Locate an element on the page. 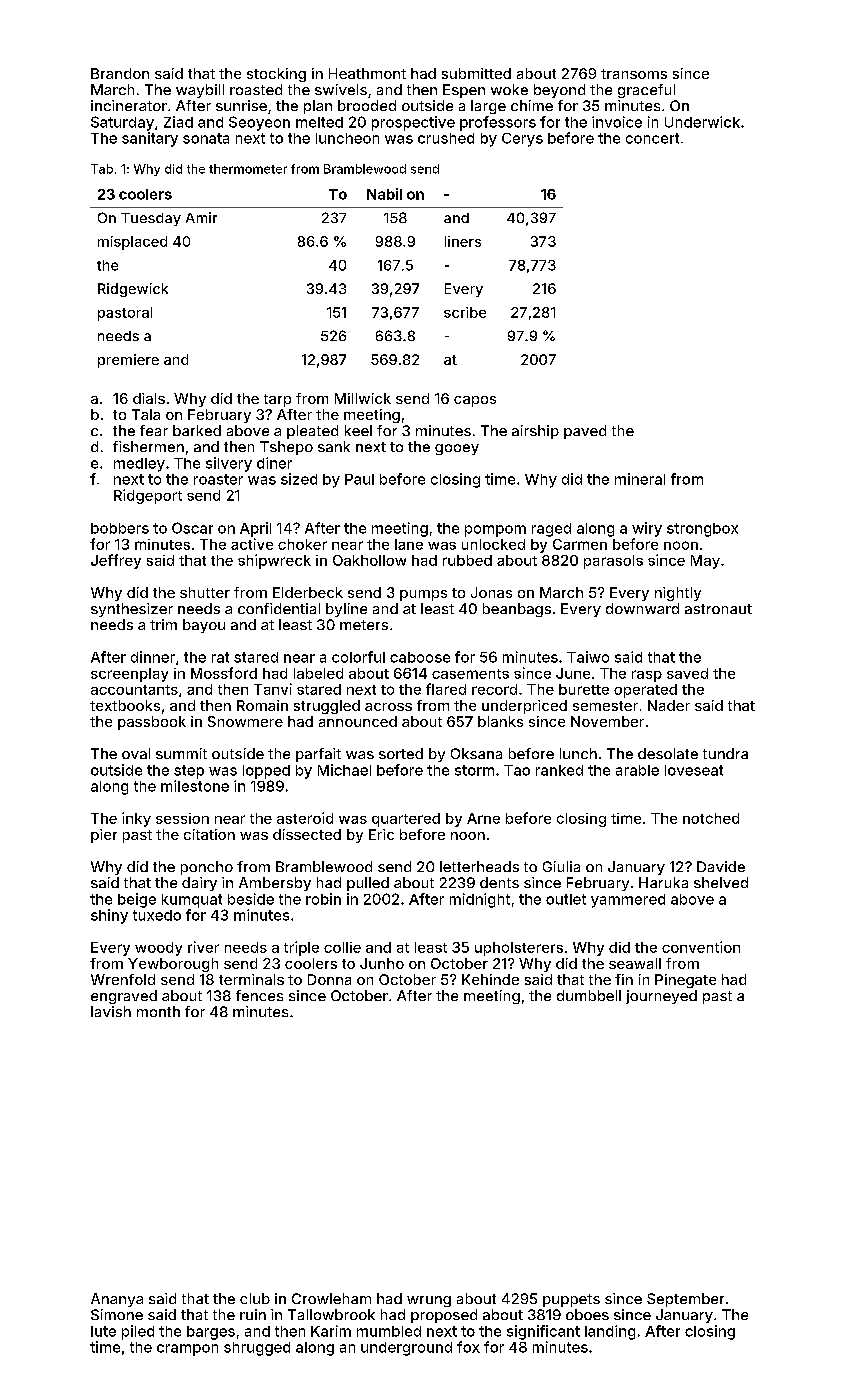 The image size is (849, 1400). Heathmont is located at coordinates (367, 73).
